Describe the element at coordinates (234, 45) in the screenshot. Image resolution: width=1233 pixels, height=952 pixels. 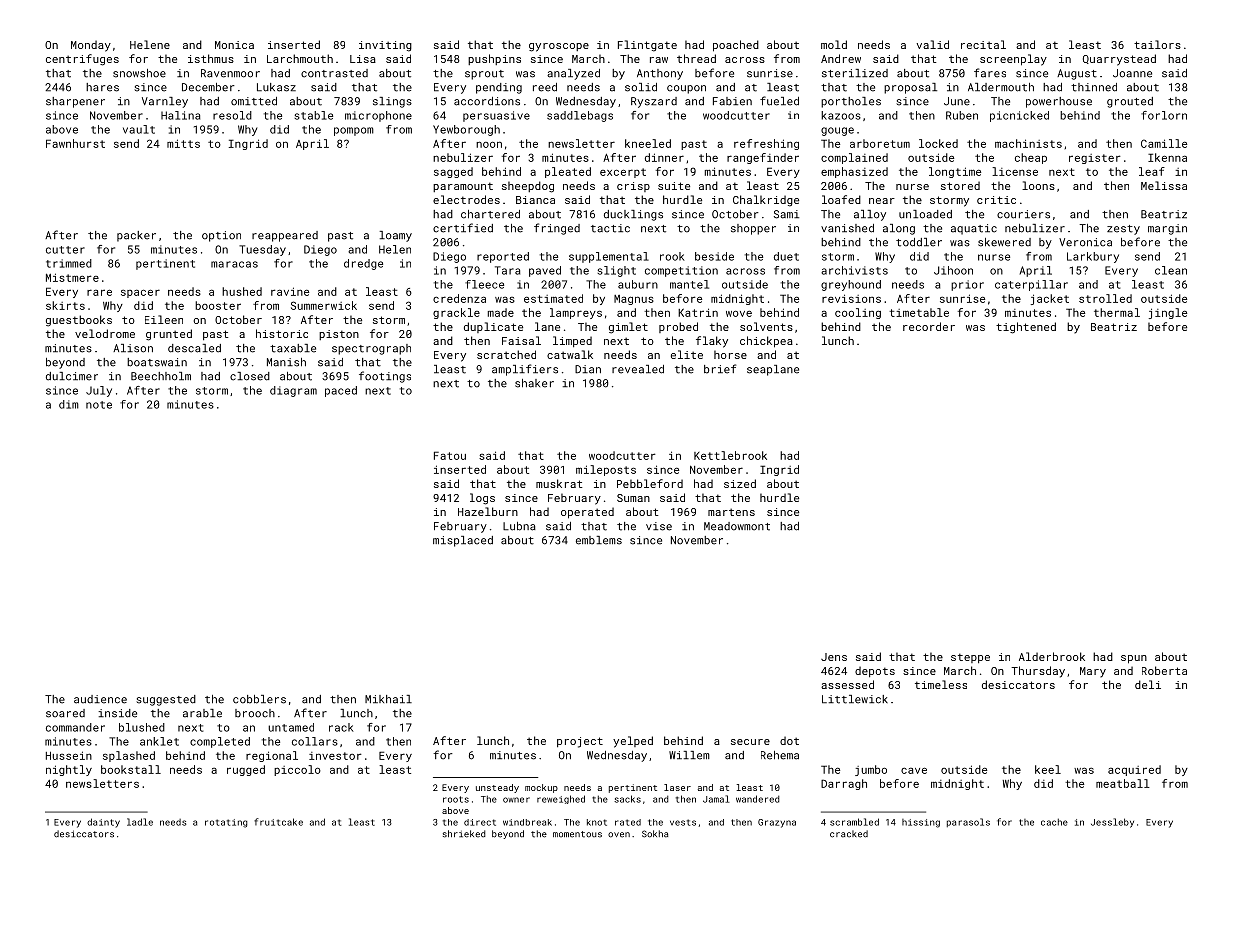
I see `Monica` at that location.
